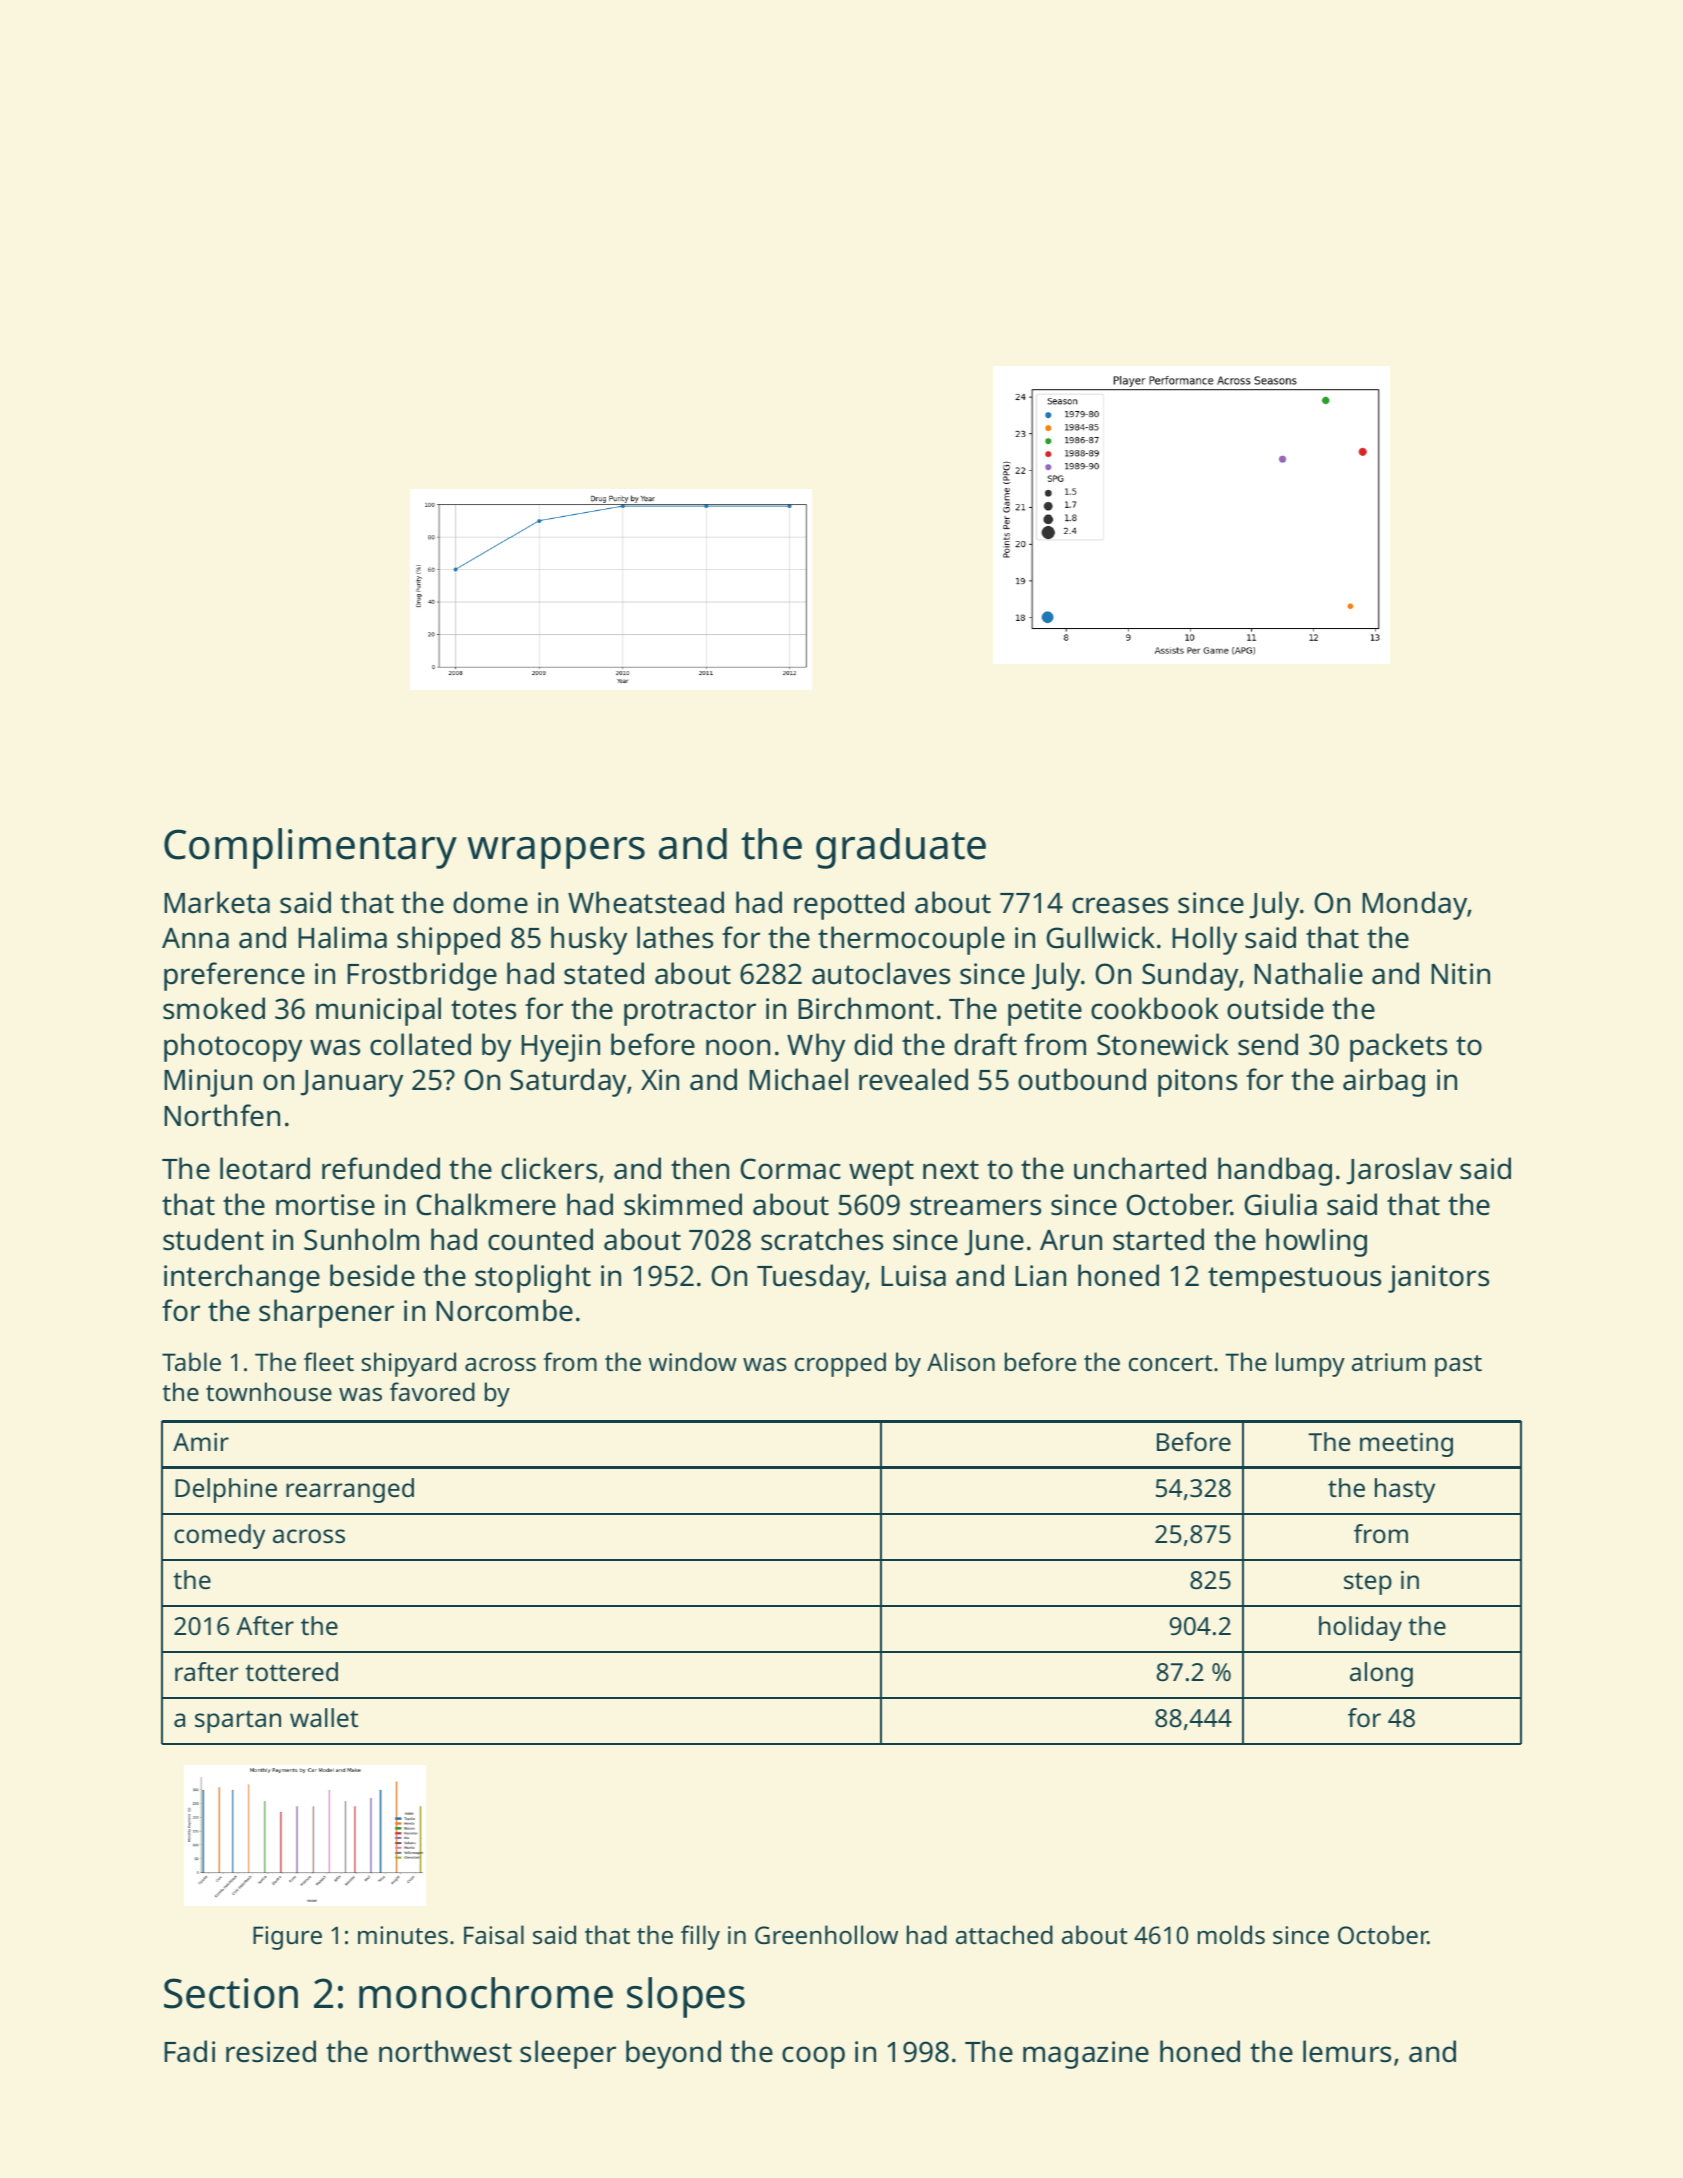 The image size is (1683, 2178). Describe the element at coordinates (1384, 1082) in the document. I see `airbag` at that location.
